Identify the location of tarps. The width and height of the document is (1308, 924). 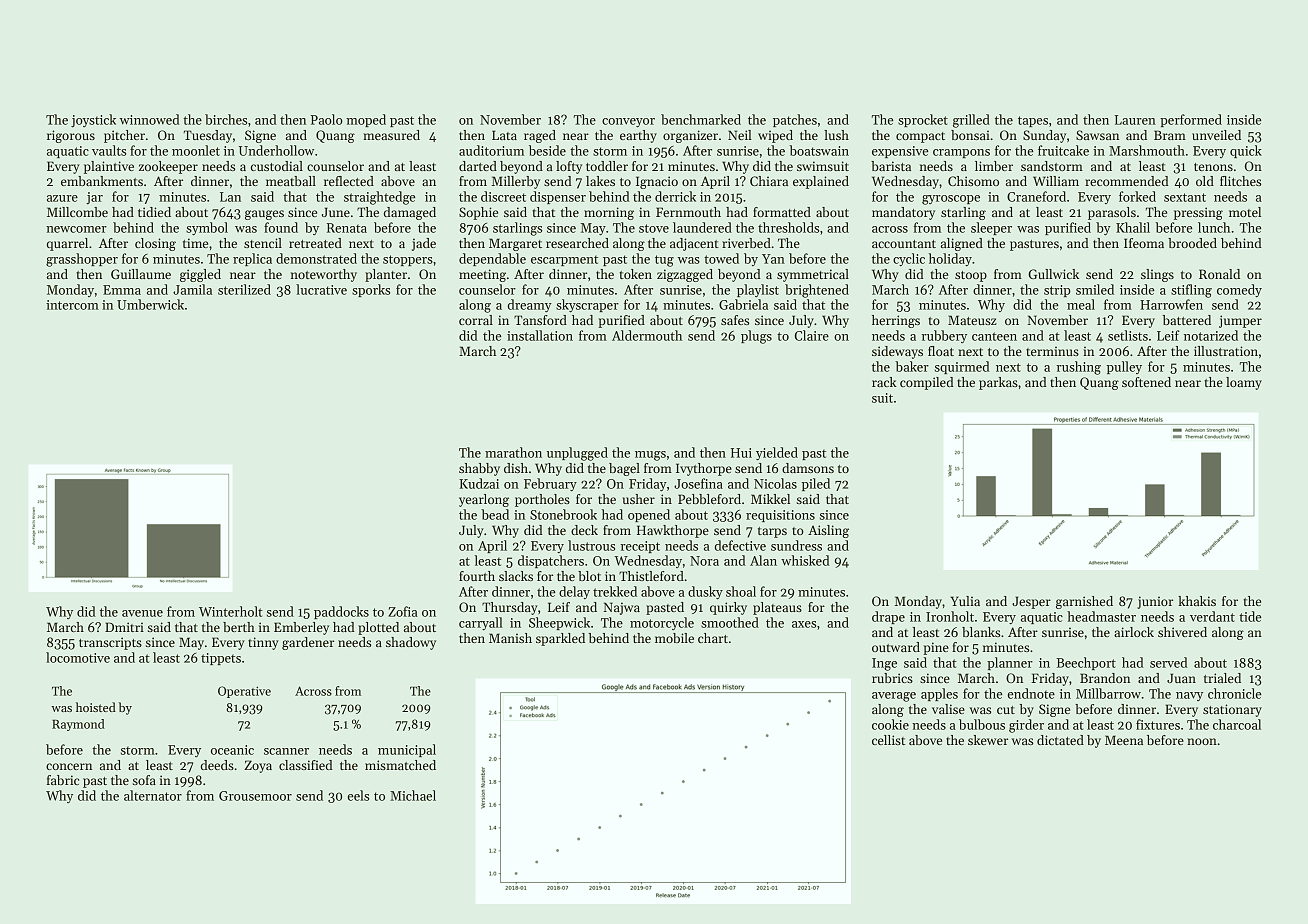
(772, 532).
